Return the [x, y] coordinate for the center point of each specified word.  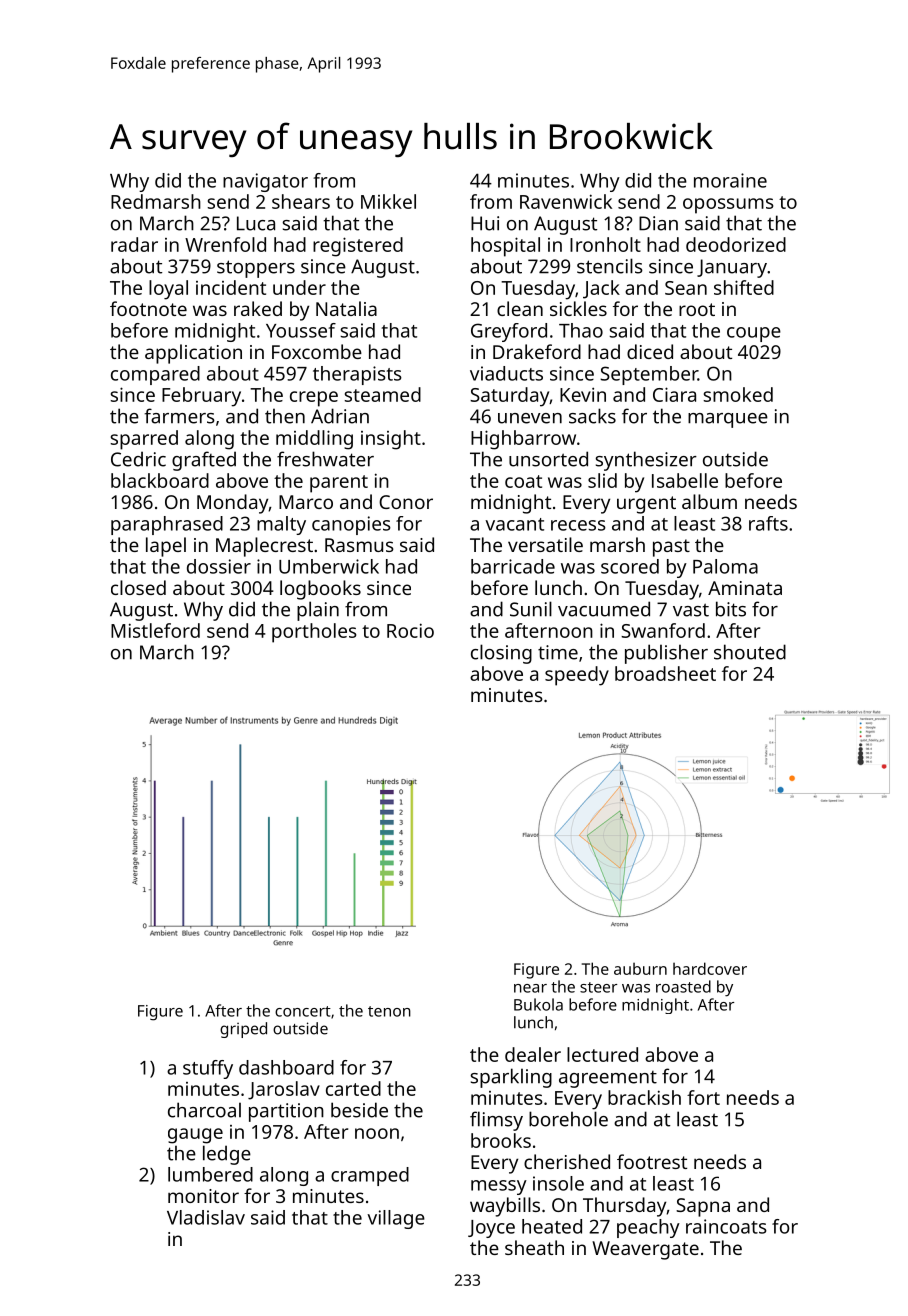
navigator [265, 182]
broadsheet [665, 673]
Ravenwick [566, 201]
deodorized [736, 244]
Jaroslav [284, 1090]
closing [501, 654]
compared [155, 375]
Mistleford [155, 630]
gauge [195, 1136]
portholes [314, 633]
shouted [750, 652]
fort [703, 1097]
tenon [389, 1011]
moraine [730, 180]
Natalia [346, 308]
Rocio [410, 630]
